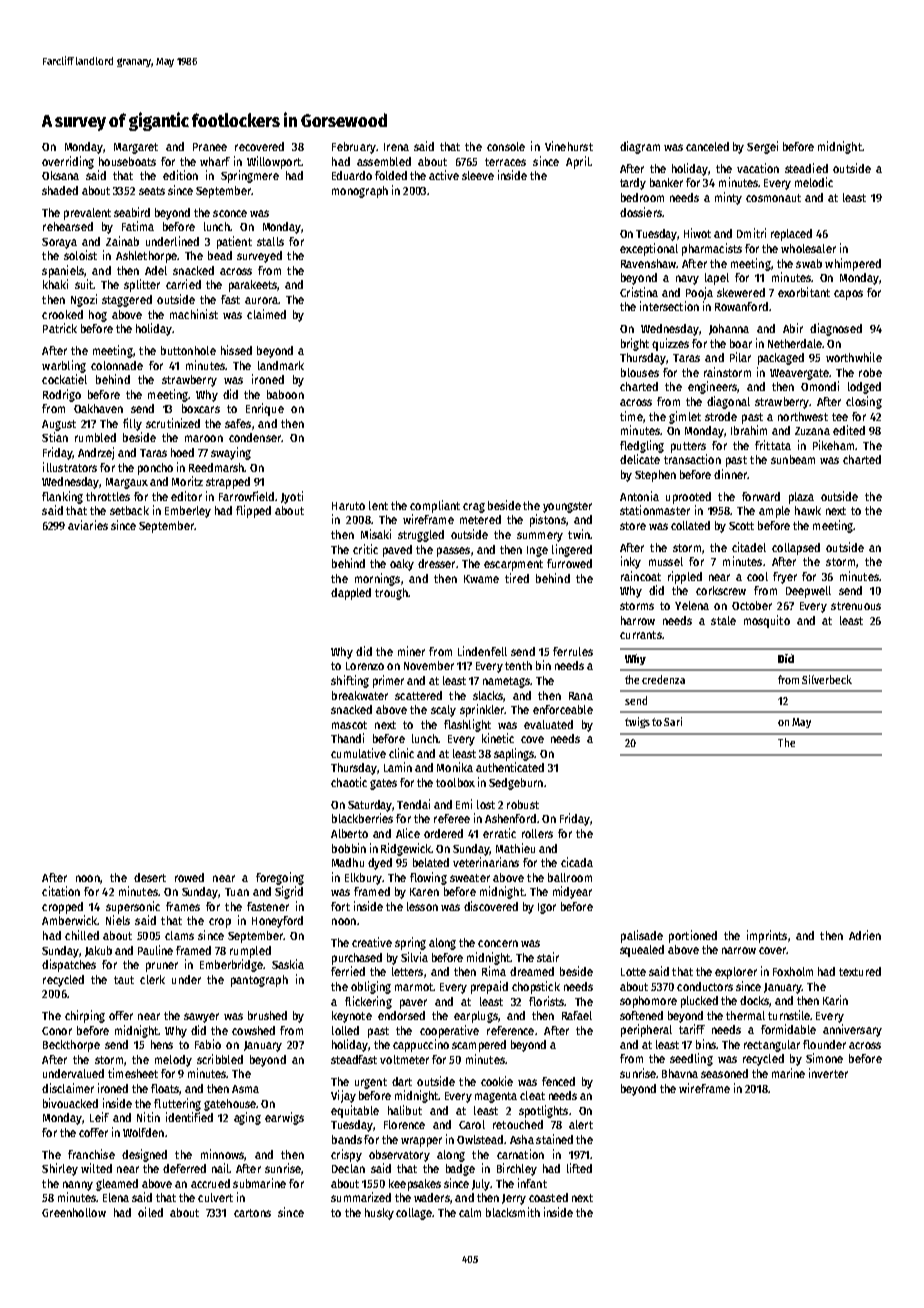  What do you see at coordinates (680, 1073) in the document?
I see `Bhavna` at bounding box center [680, 1073].
